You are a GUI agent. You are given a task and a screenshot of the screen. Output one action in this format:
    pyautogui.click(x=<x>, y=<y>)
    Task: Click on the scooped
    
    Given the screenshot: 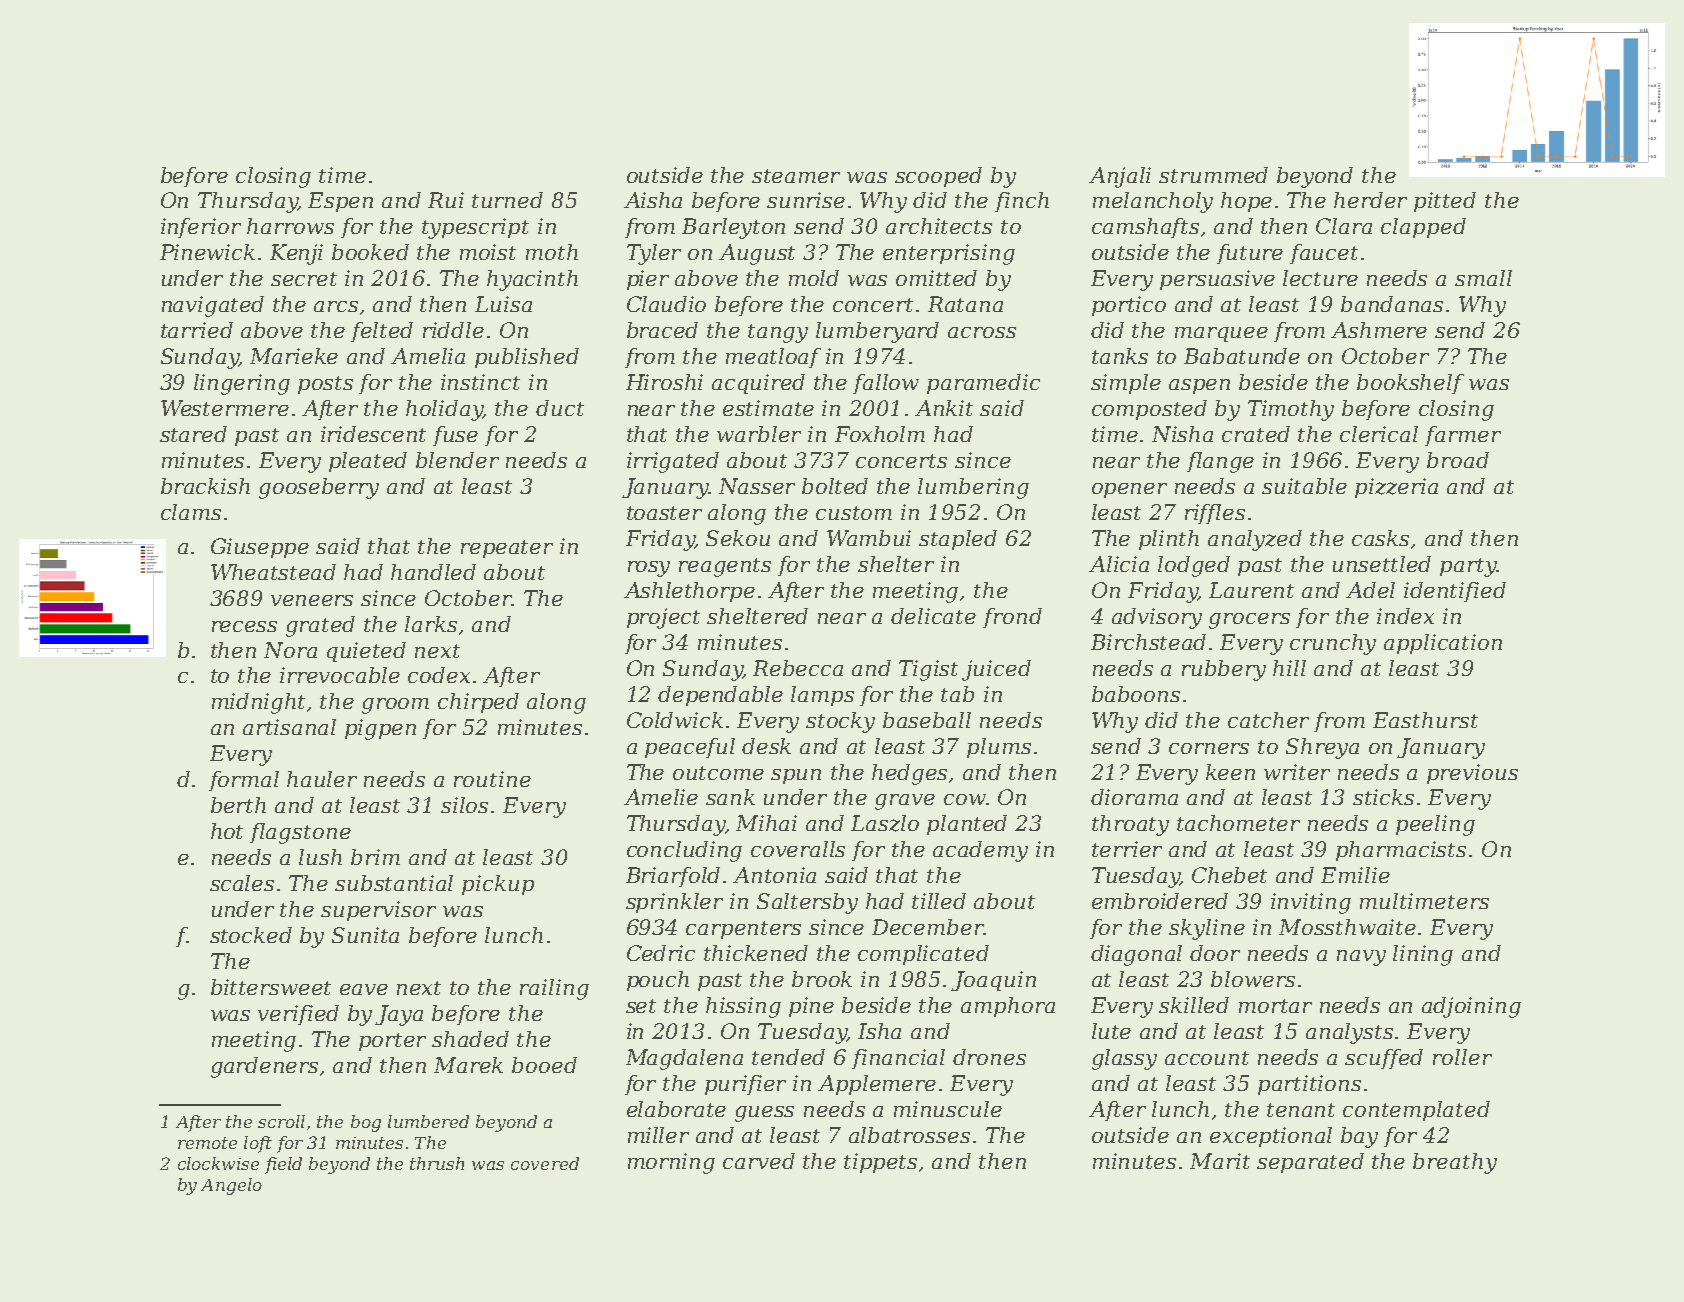 What is the action you would take?
    pyautogui.click(x=938, y=177)
